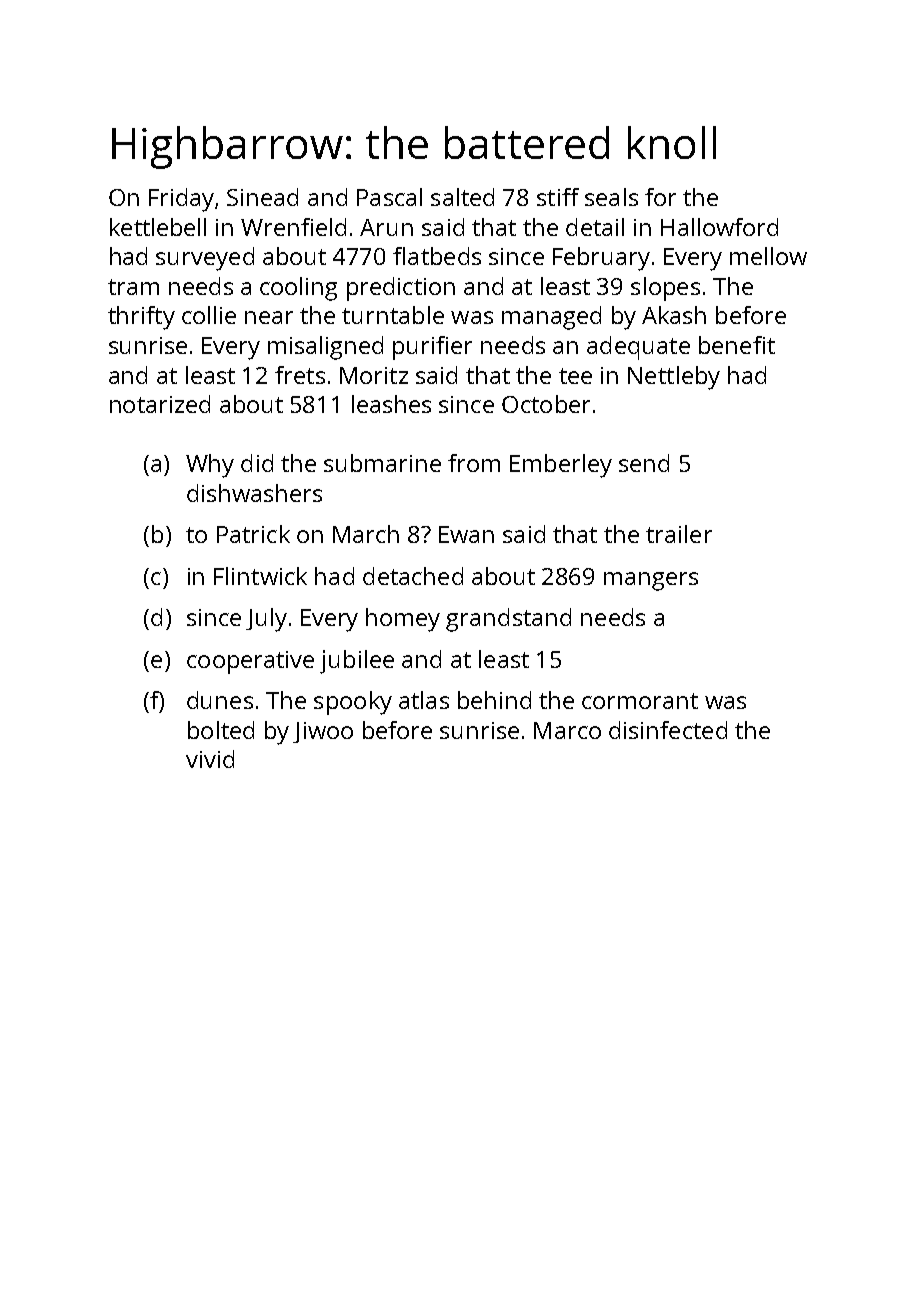 The image size is (924, 1311). Describe the element at coordinates (141, 318) in the page. I see `thrifty` at that location.
